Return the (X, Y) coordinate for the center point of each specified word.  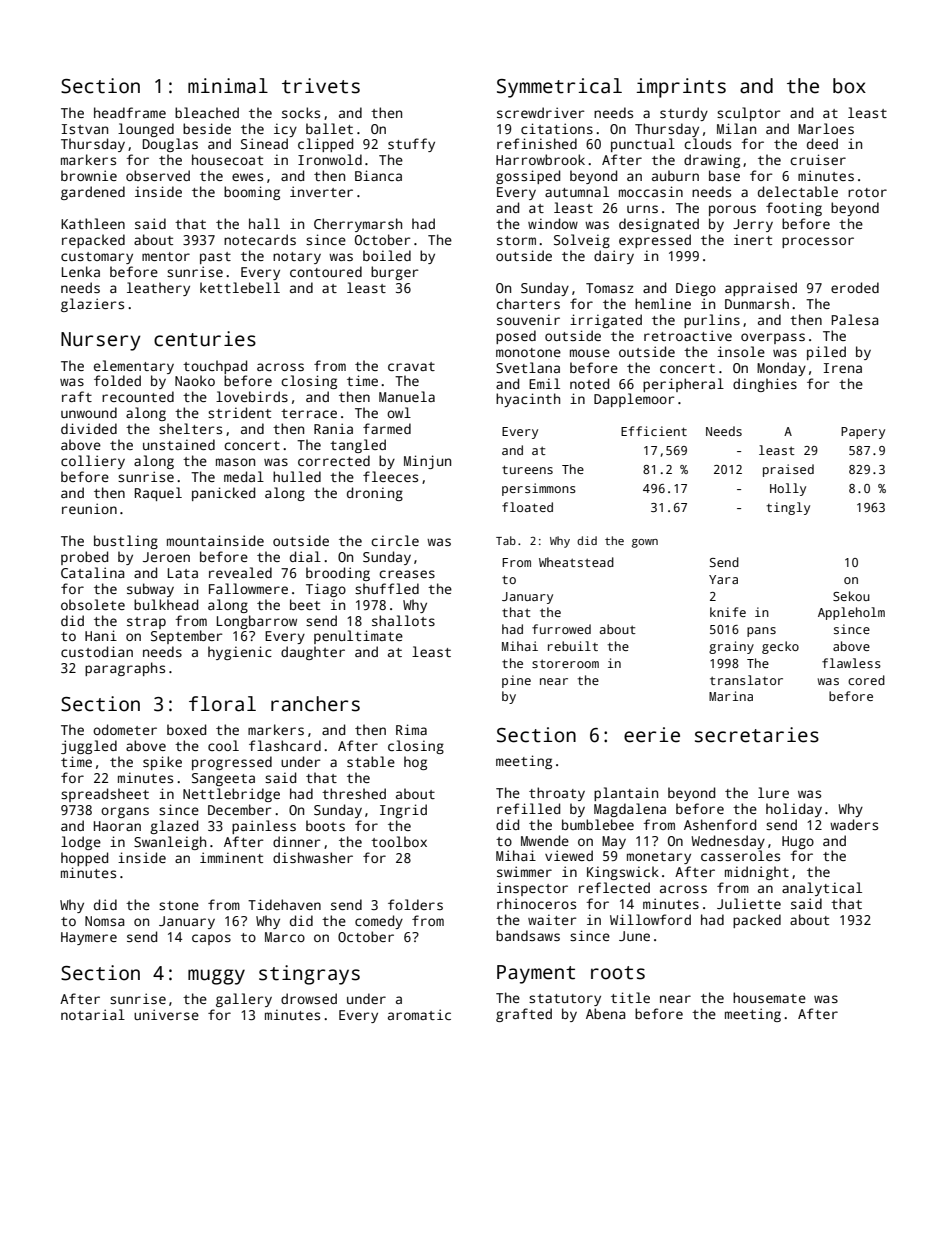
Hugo (798, 842)
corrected (334, 460)
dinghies (765, 385)
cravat (411, 366)
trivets (321, 86)
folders (415, 904)
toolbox (399, 841)
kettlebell (240, 287)
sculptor (749, 114)
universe (166, 1014)
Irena (843, 368)
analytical (822, 889)
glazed (174, 827)
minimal (228, 86)
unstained (179, 444)
